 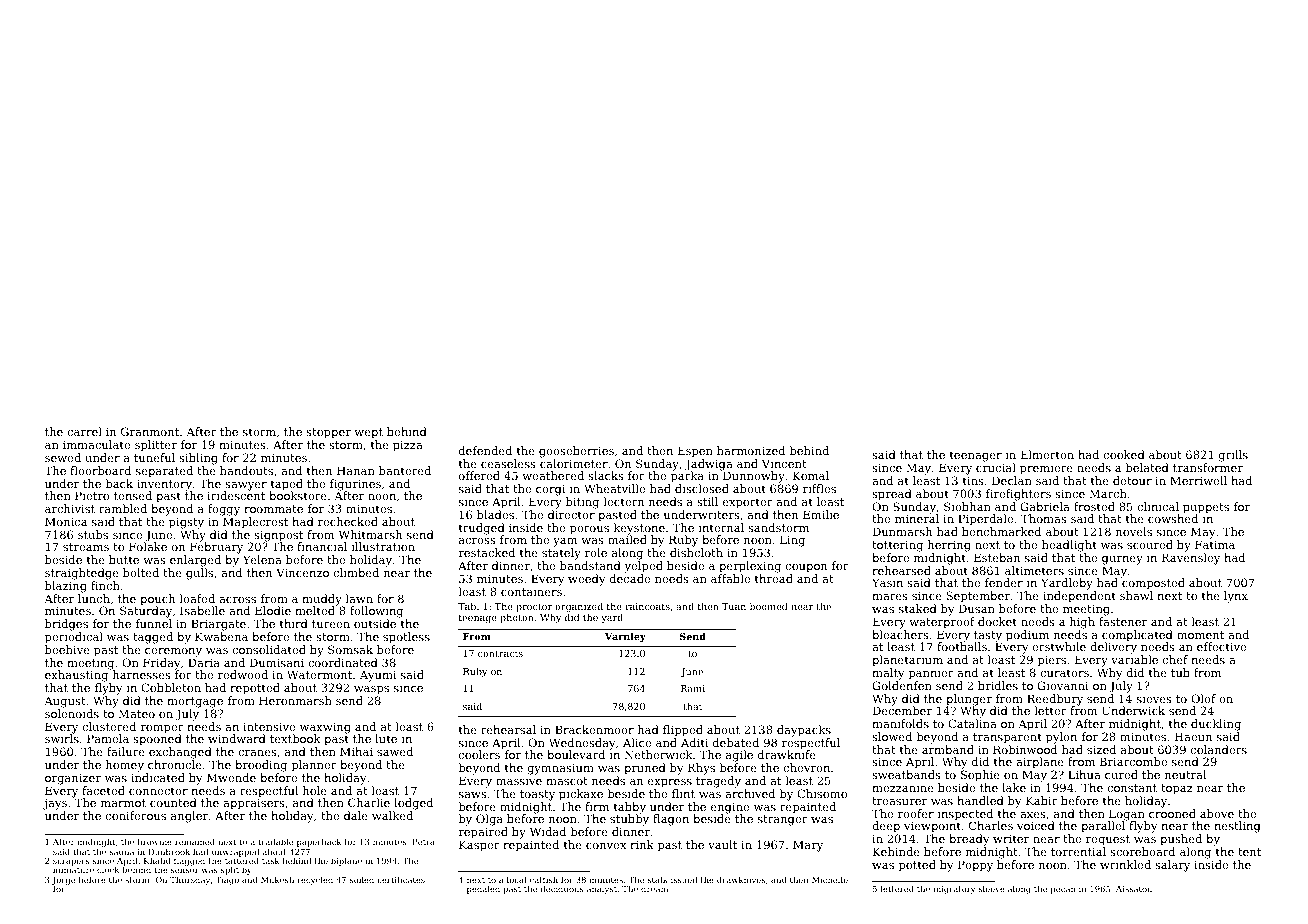 What do you see at coordinates (654, 888) in the document?
I see `dream` at bounding box center [654, 888].
